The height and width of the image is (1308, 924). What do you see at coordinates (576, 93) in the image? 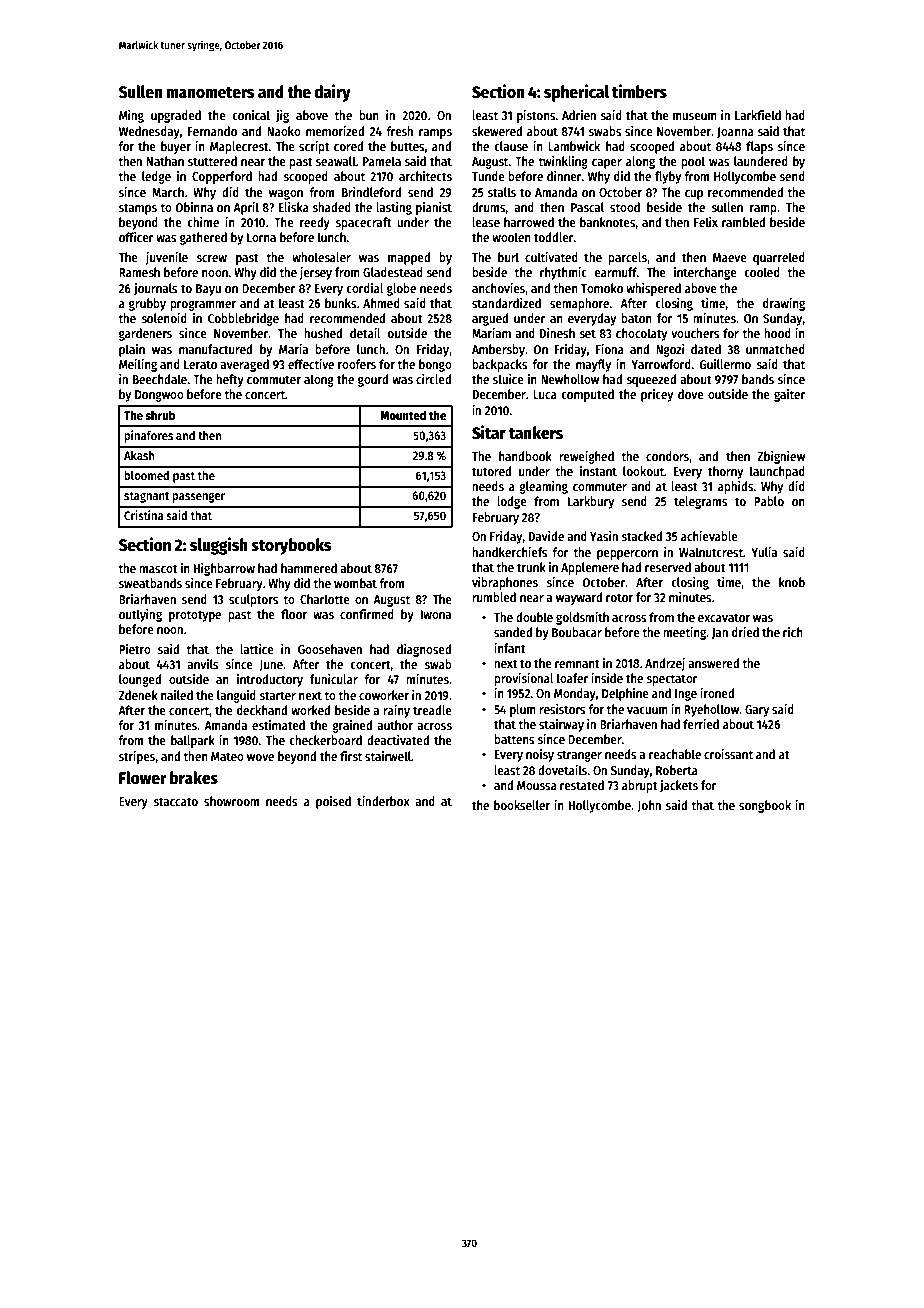
I see `spherical` at bounding box center [576, 93].
